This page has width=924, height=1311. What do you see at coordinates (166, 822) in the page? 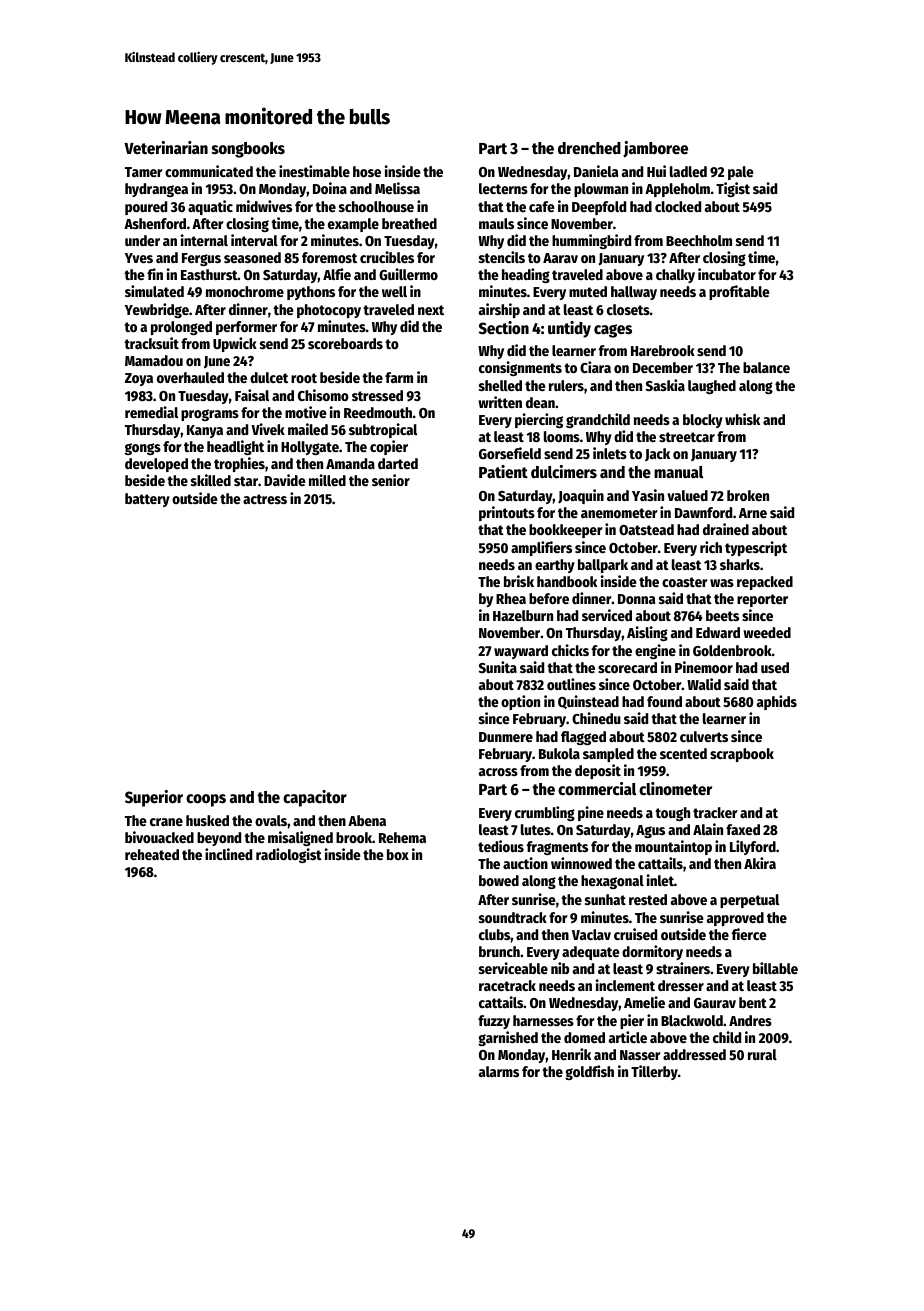
I see `crane` at bounding box center [166, 822].
